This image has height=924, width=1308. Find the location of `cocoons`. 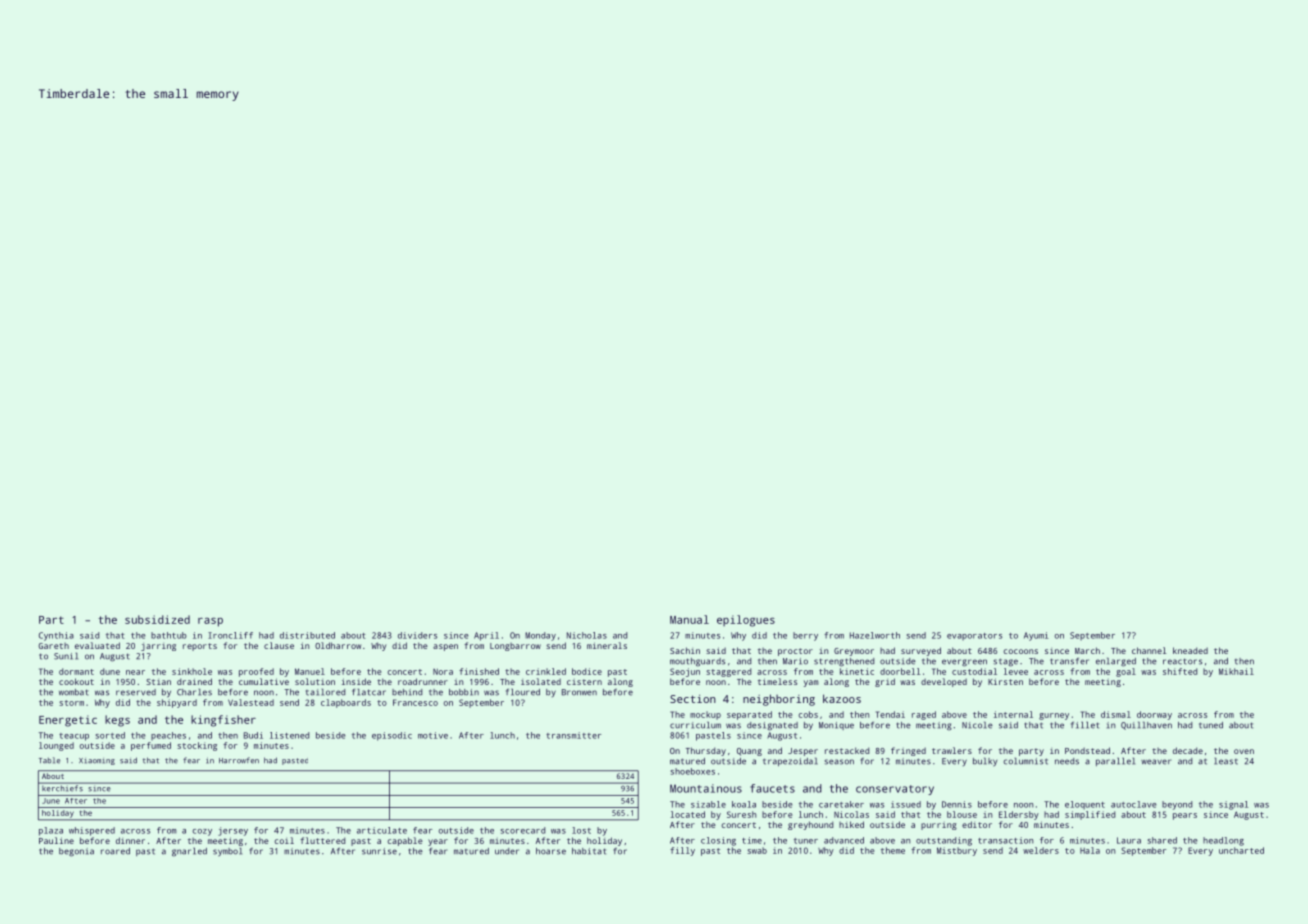

cocoons is located at coordinates (1021, 651).
